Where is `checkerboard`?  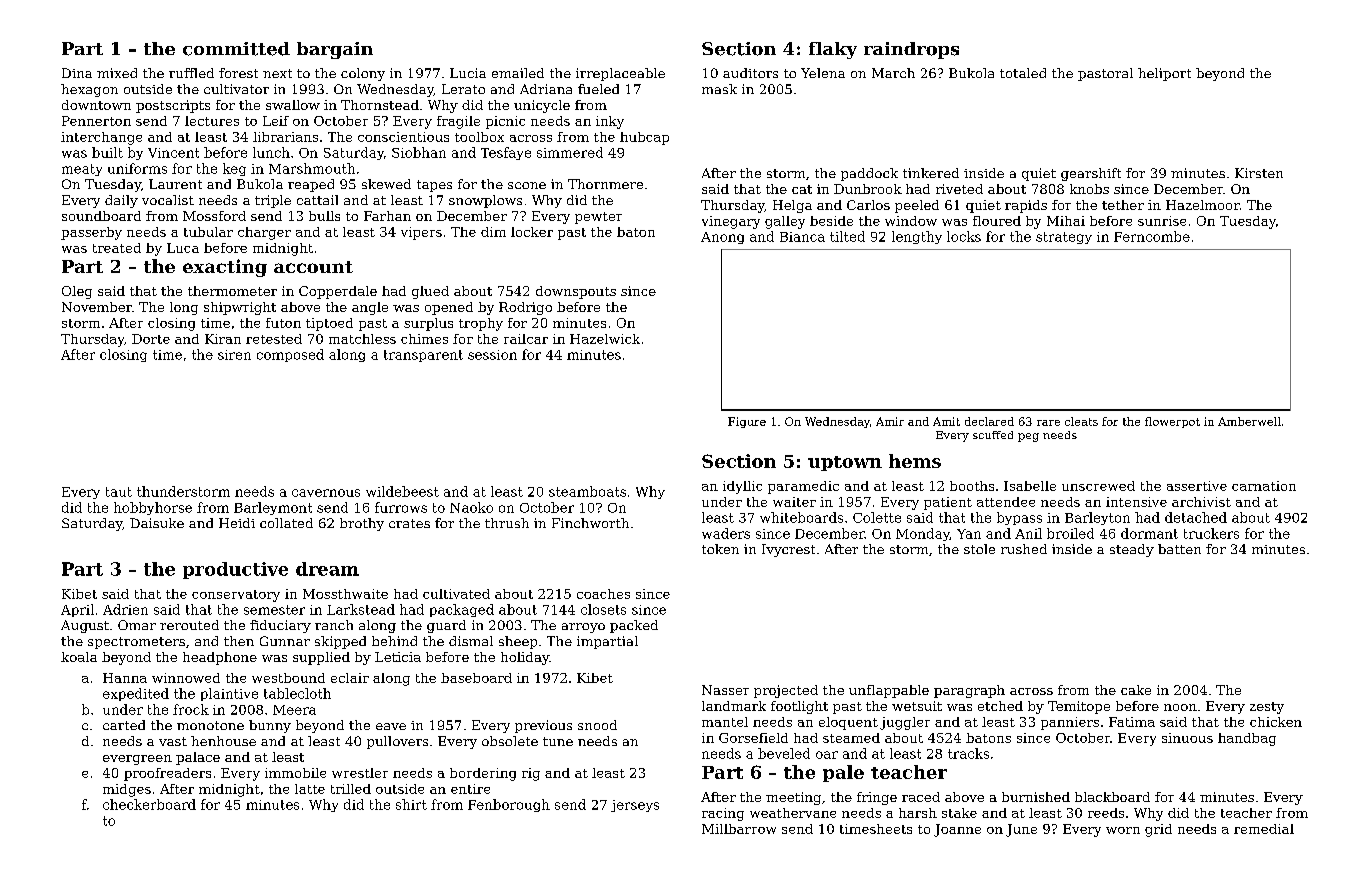
checkerboard is located at coordinates (149, 804).
